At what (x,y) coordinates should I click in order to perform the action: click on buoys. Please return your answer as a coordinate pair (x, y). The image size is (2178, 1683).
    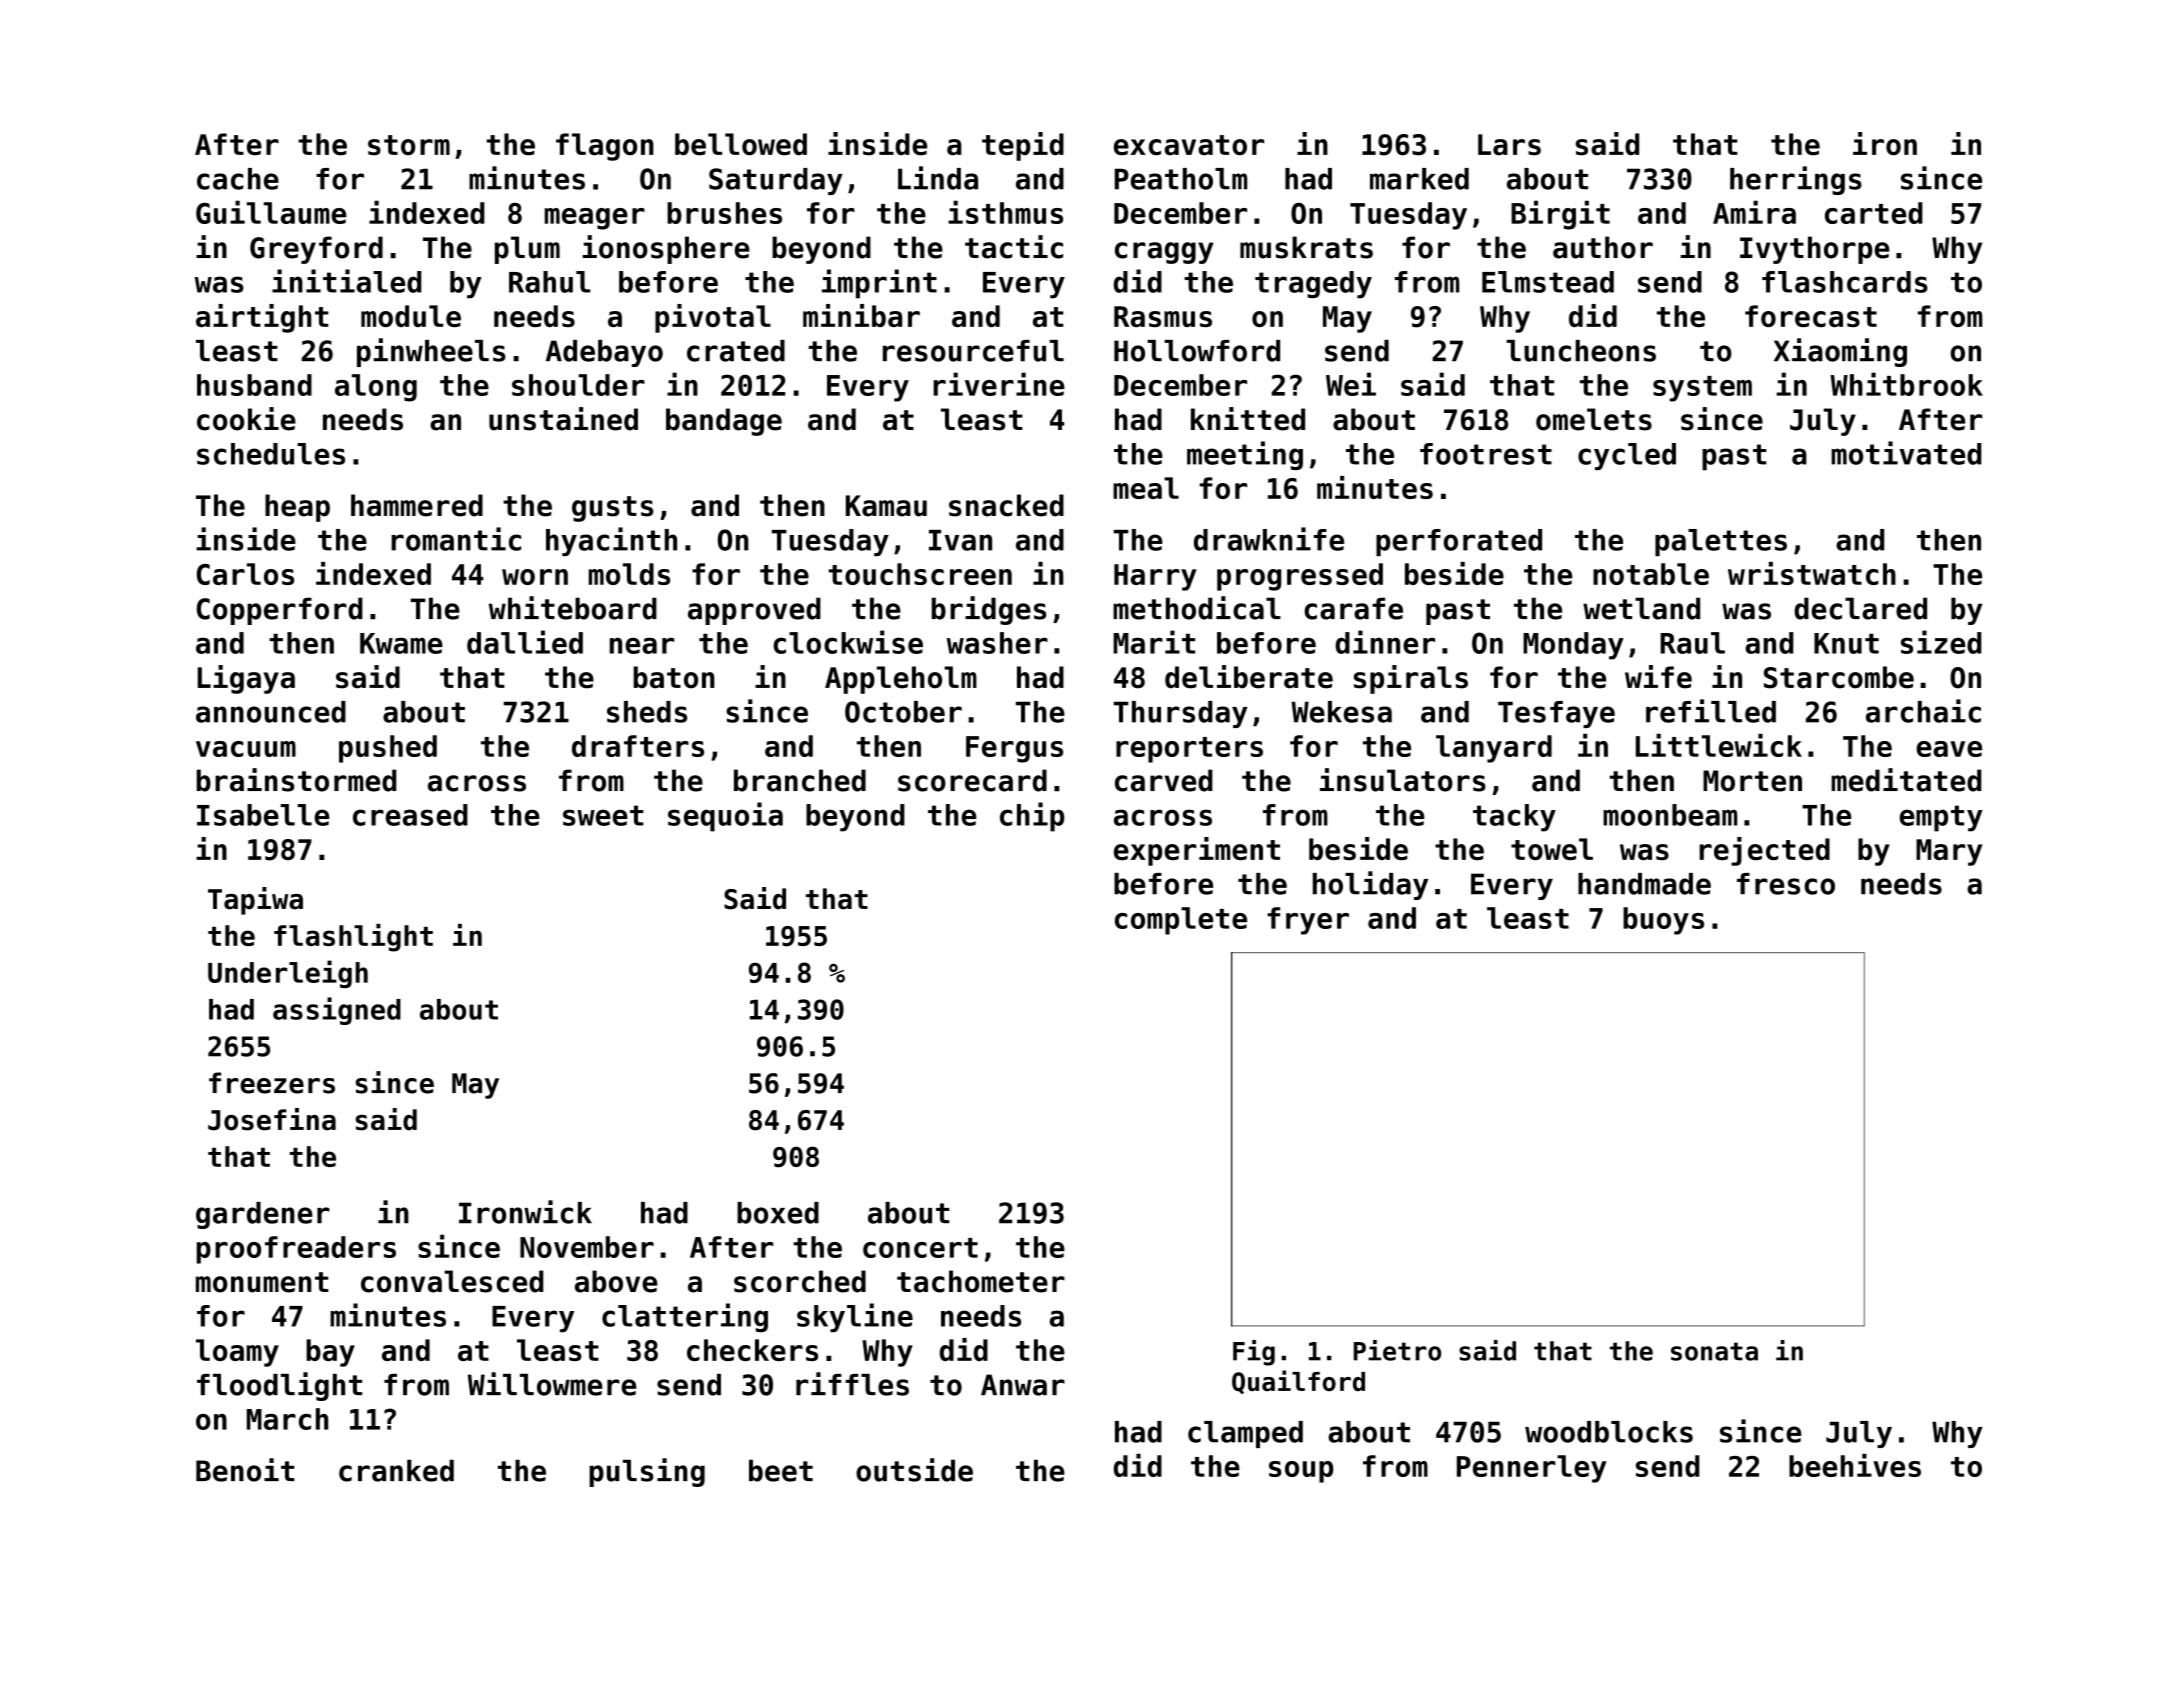
    Looking at the image, I should click on (1663, 921).
